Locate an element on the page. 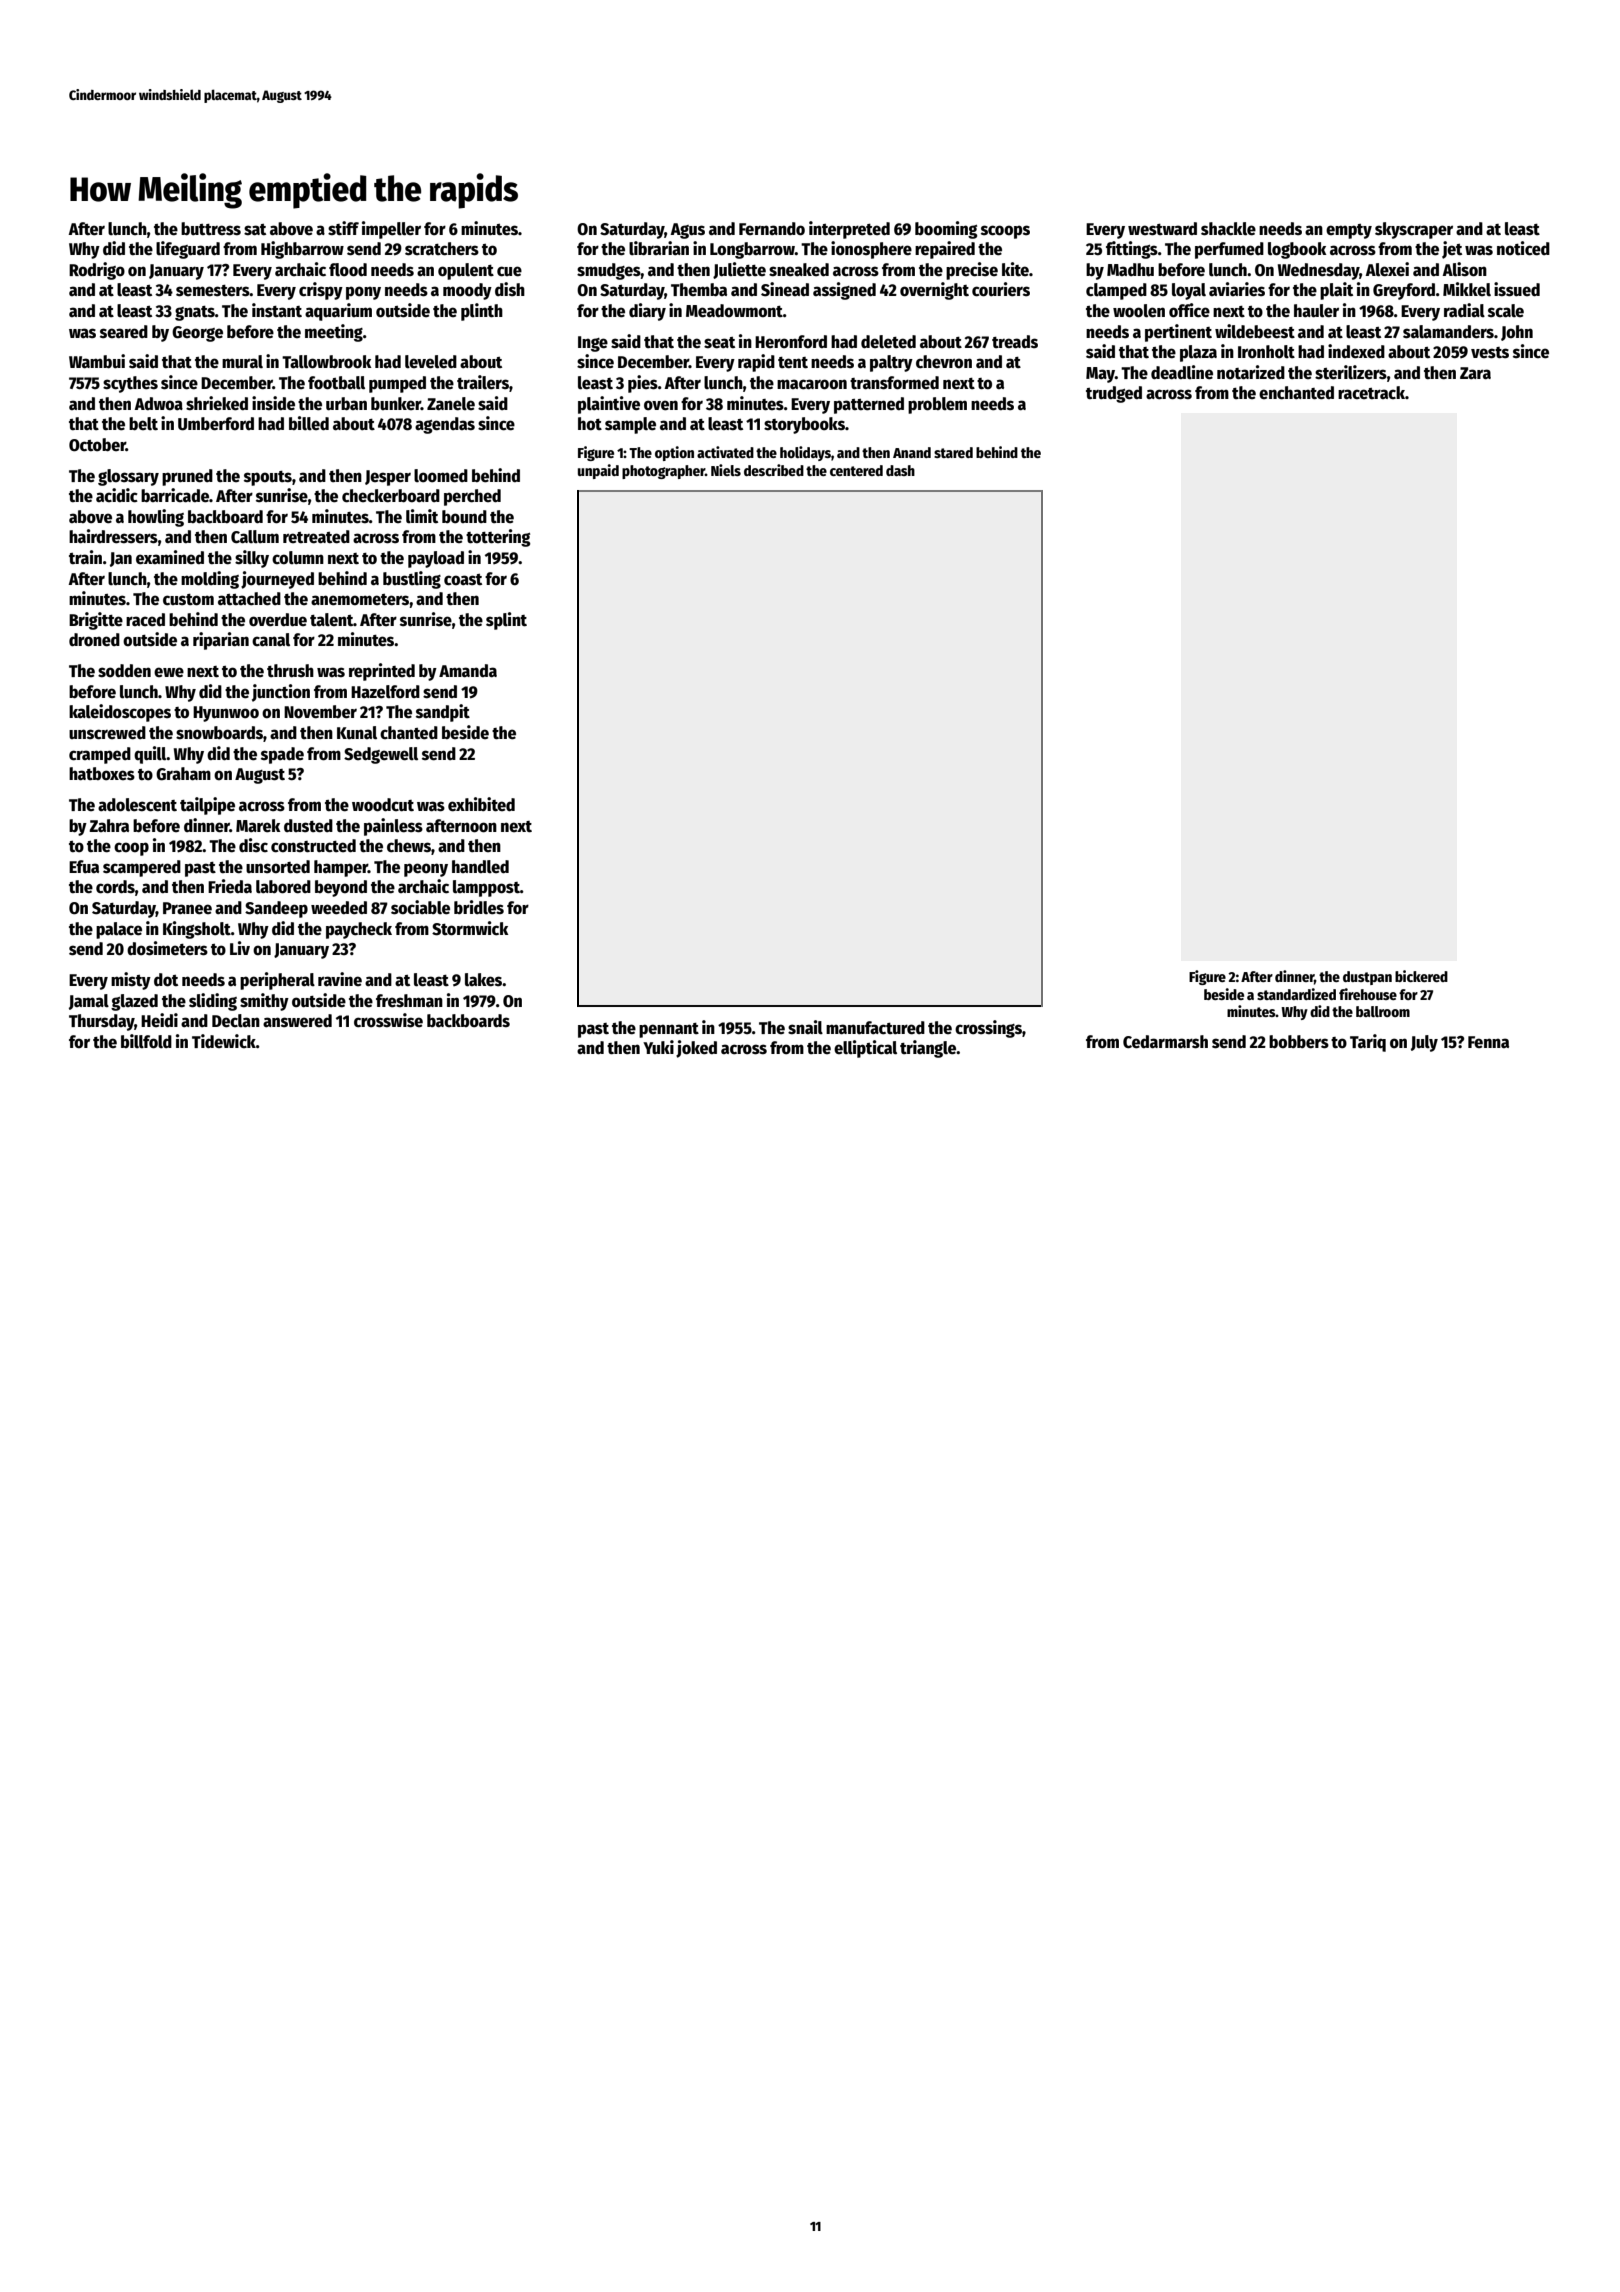  empty is located at coordinates (1349, 231).
